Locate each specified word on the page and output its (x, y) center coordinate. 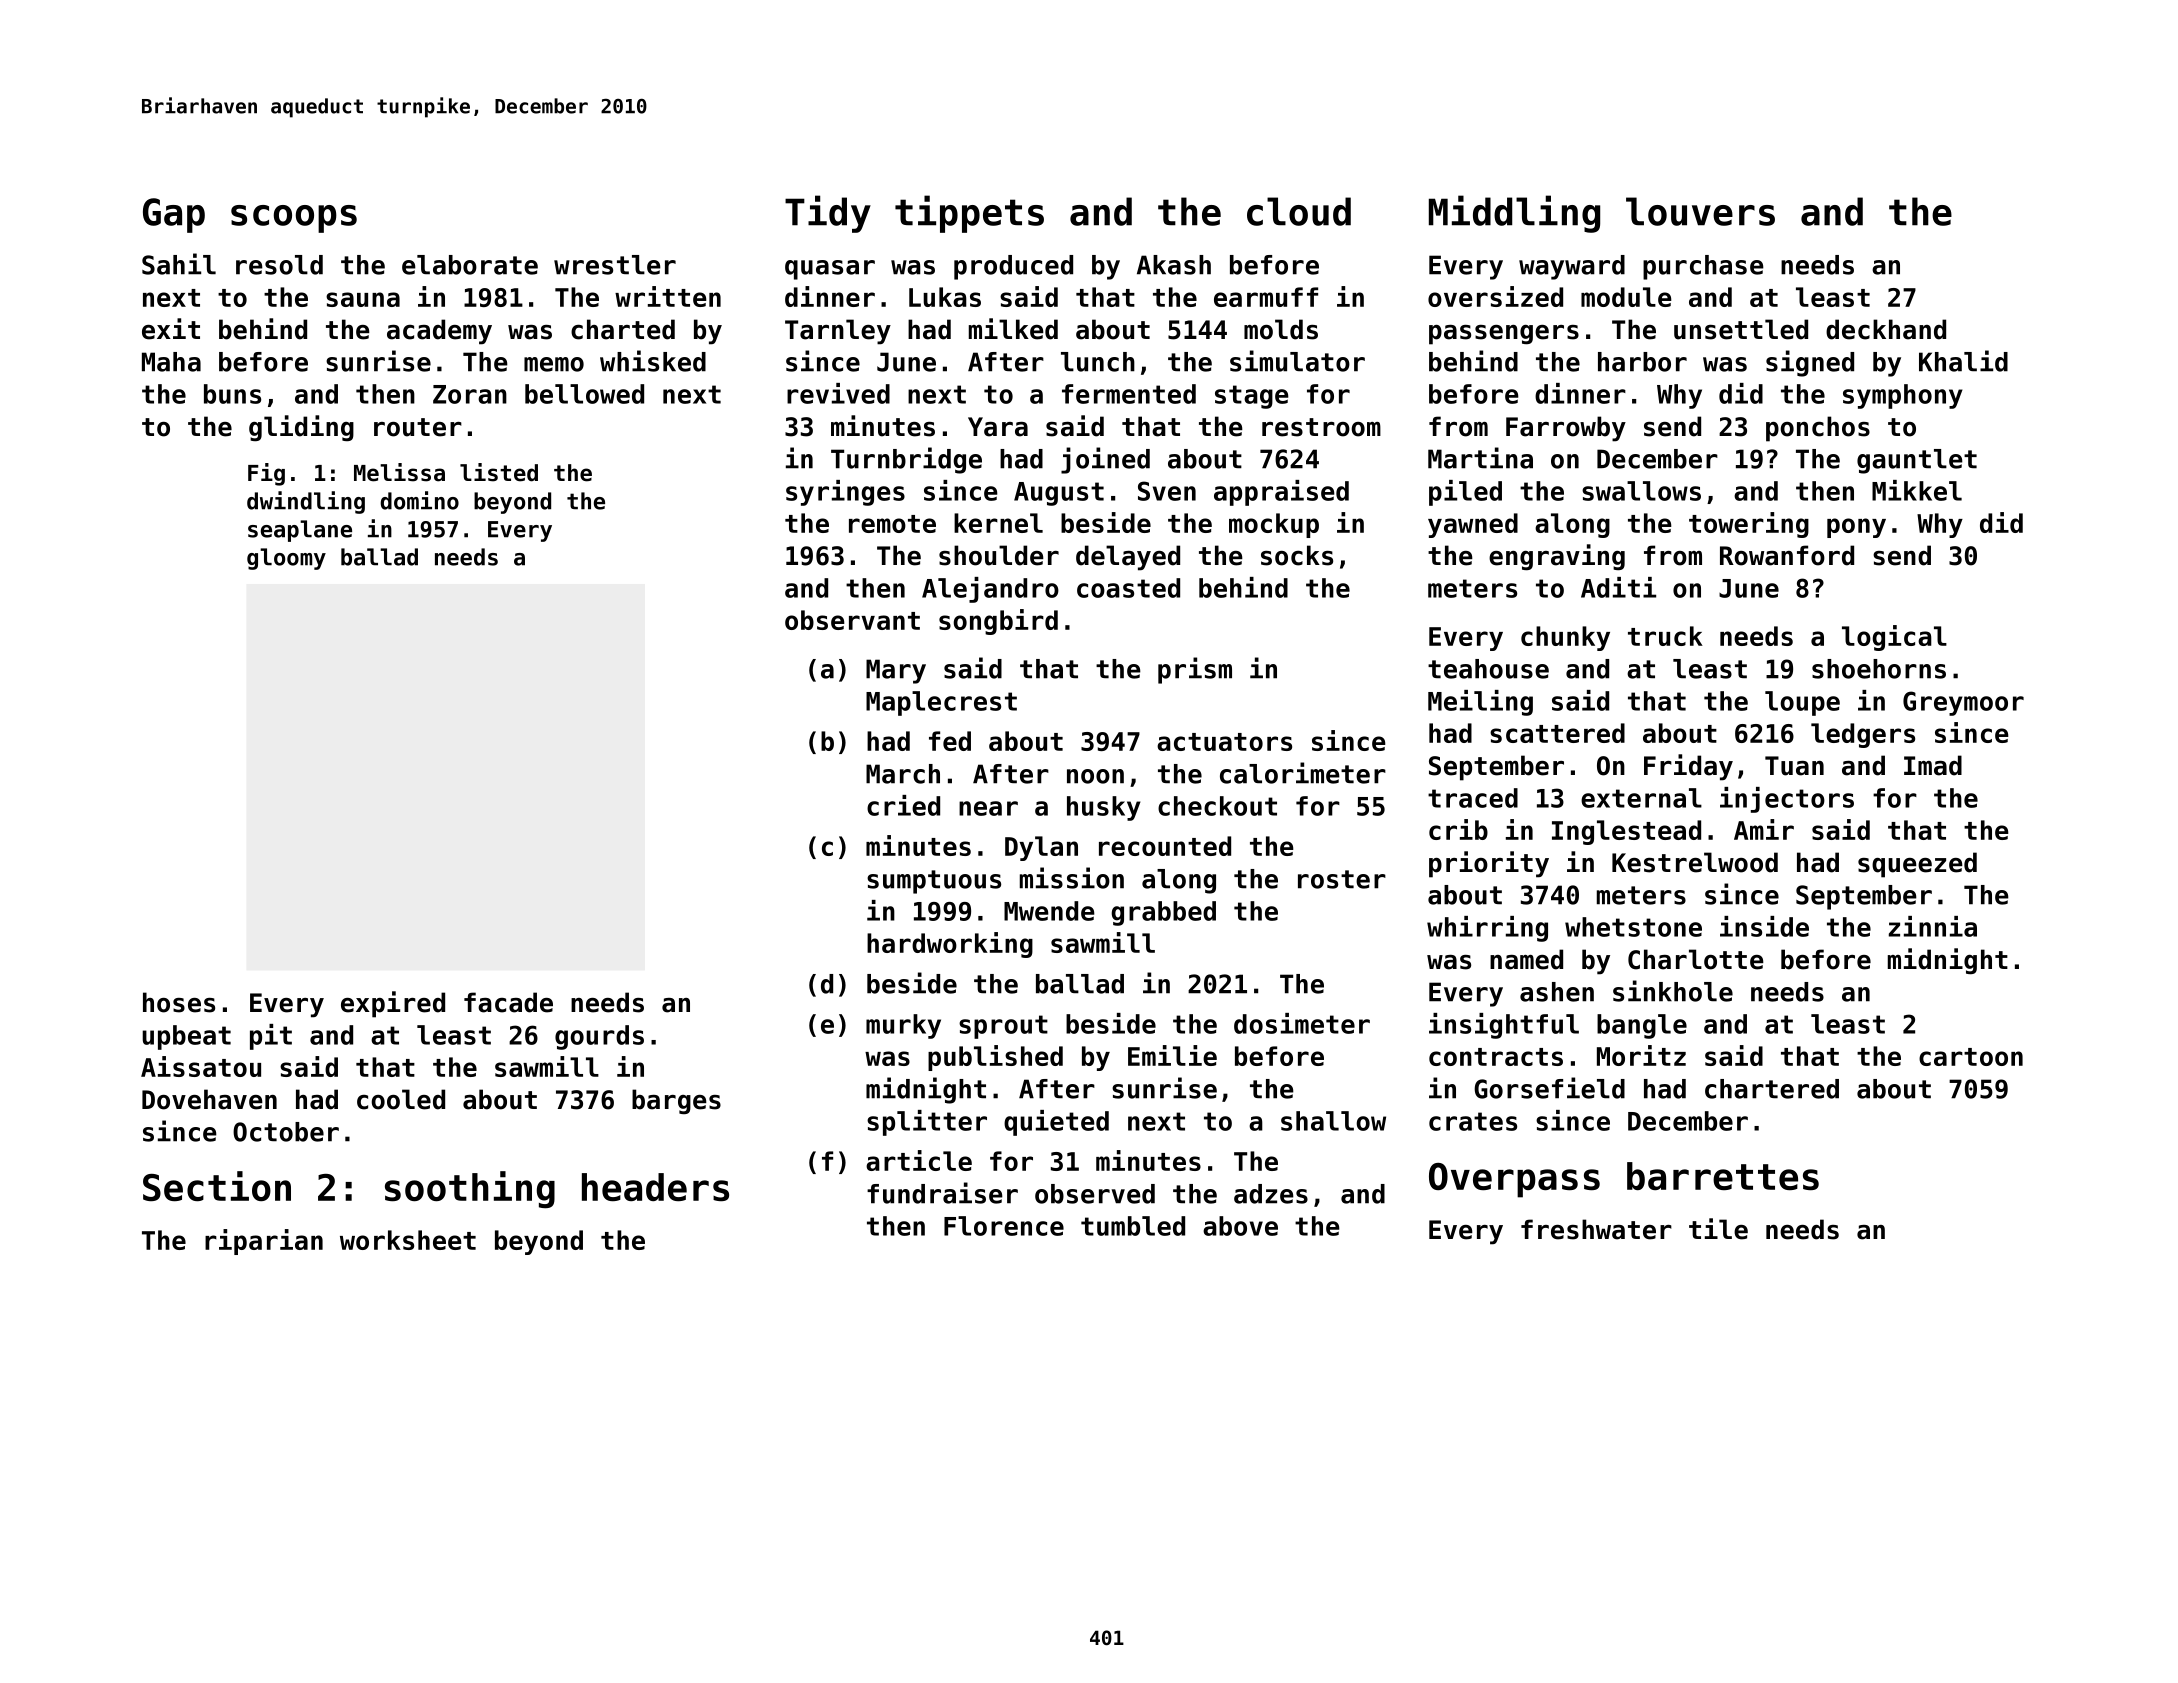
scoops (294, 219)
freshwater (1596, 1229)
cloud (1299, 211)
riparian (264, 1242)
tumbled (1133, 1226)
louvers (1700, 211)
